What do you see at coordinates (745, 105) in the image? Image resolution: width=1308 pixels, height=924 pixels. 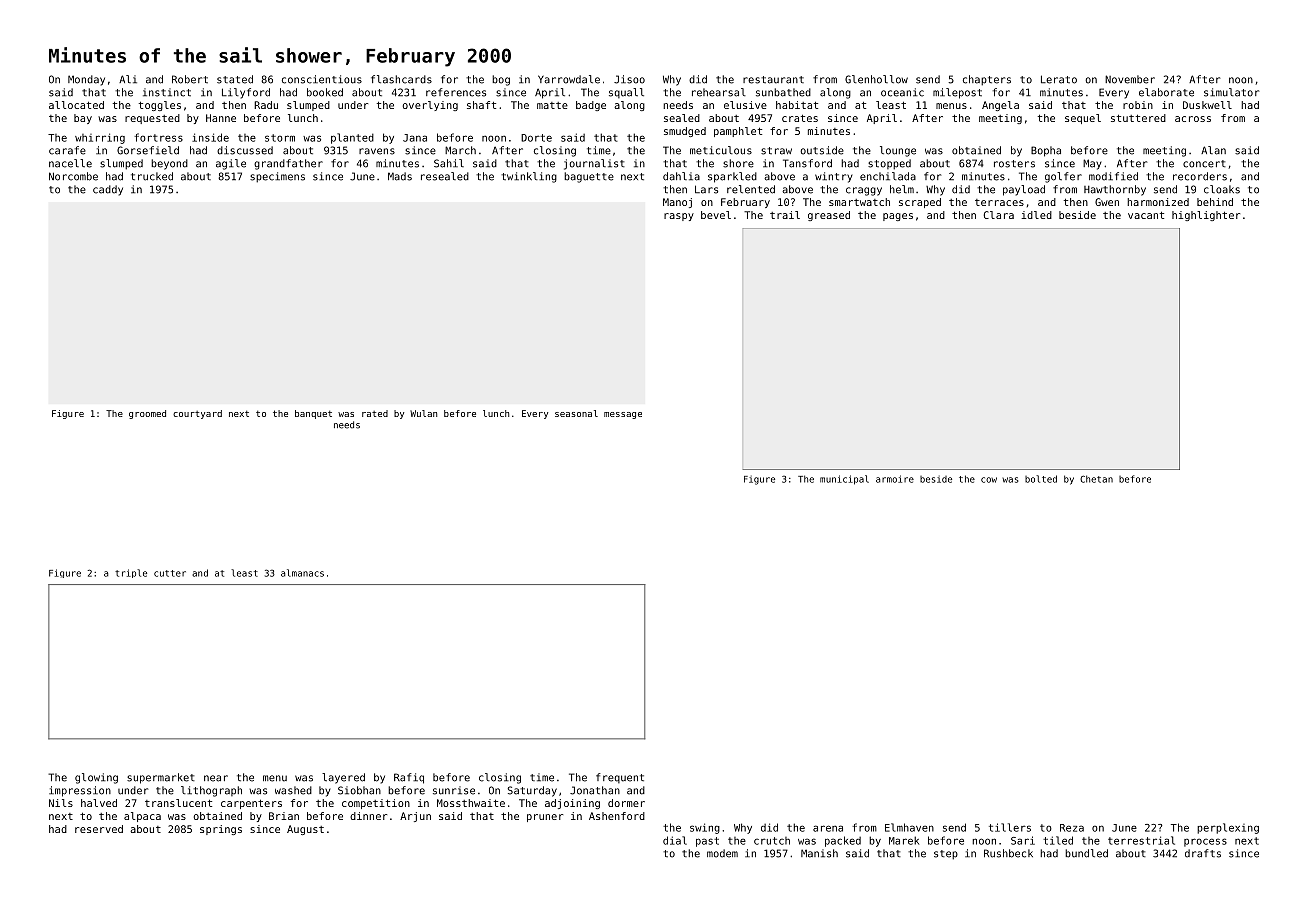 I see `elusive` at bounding box center [745, 105].
